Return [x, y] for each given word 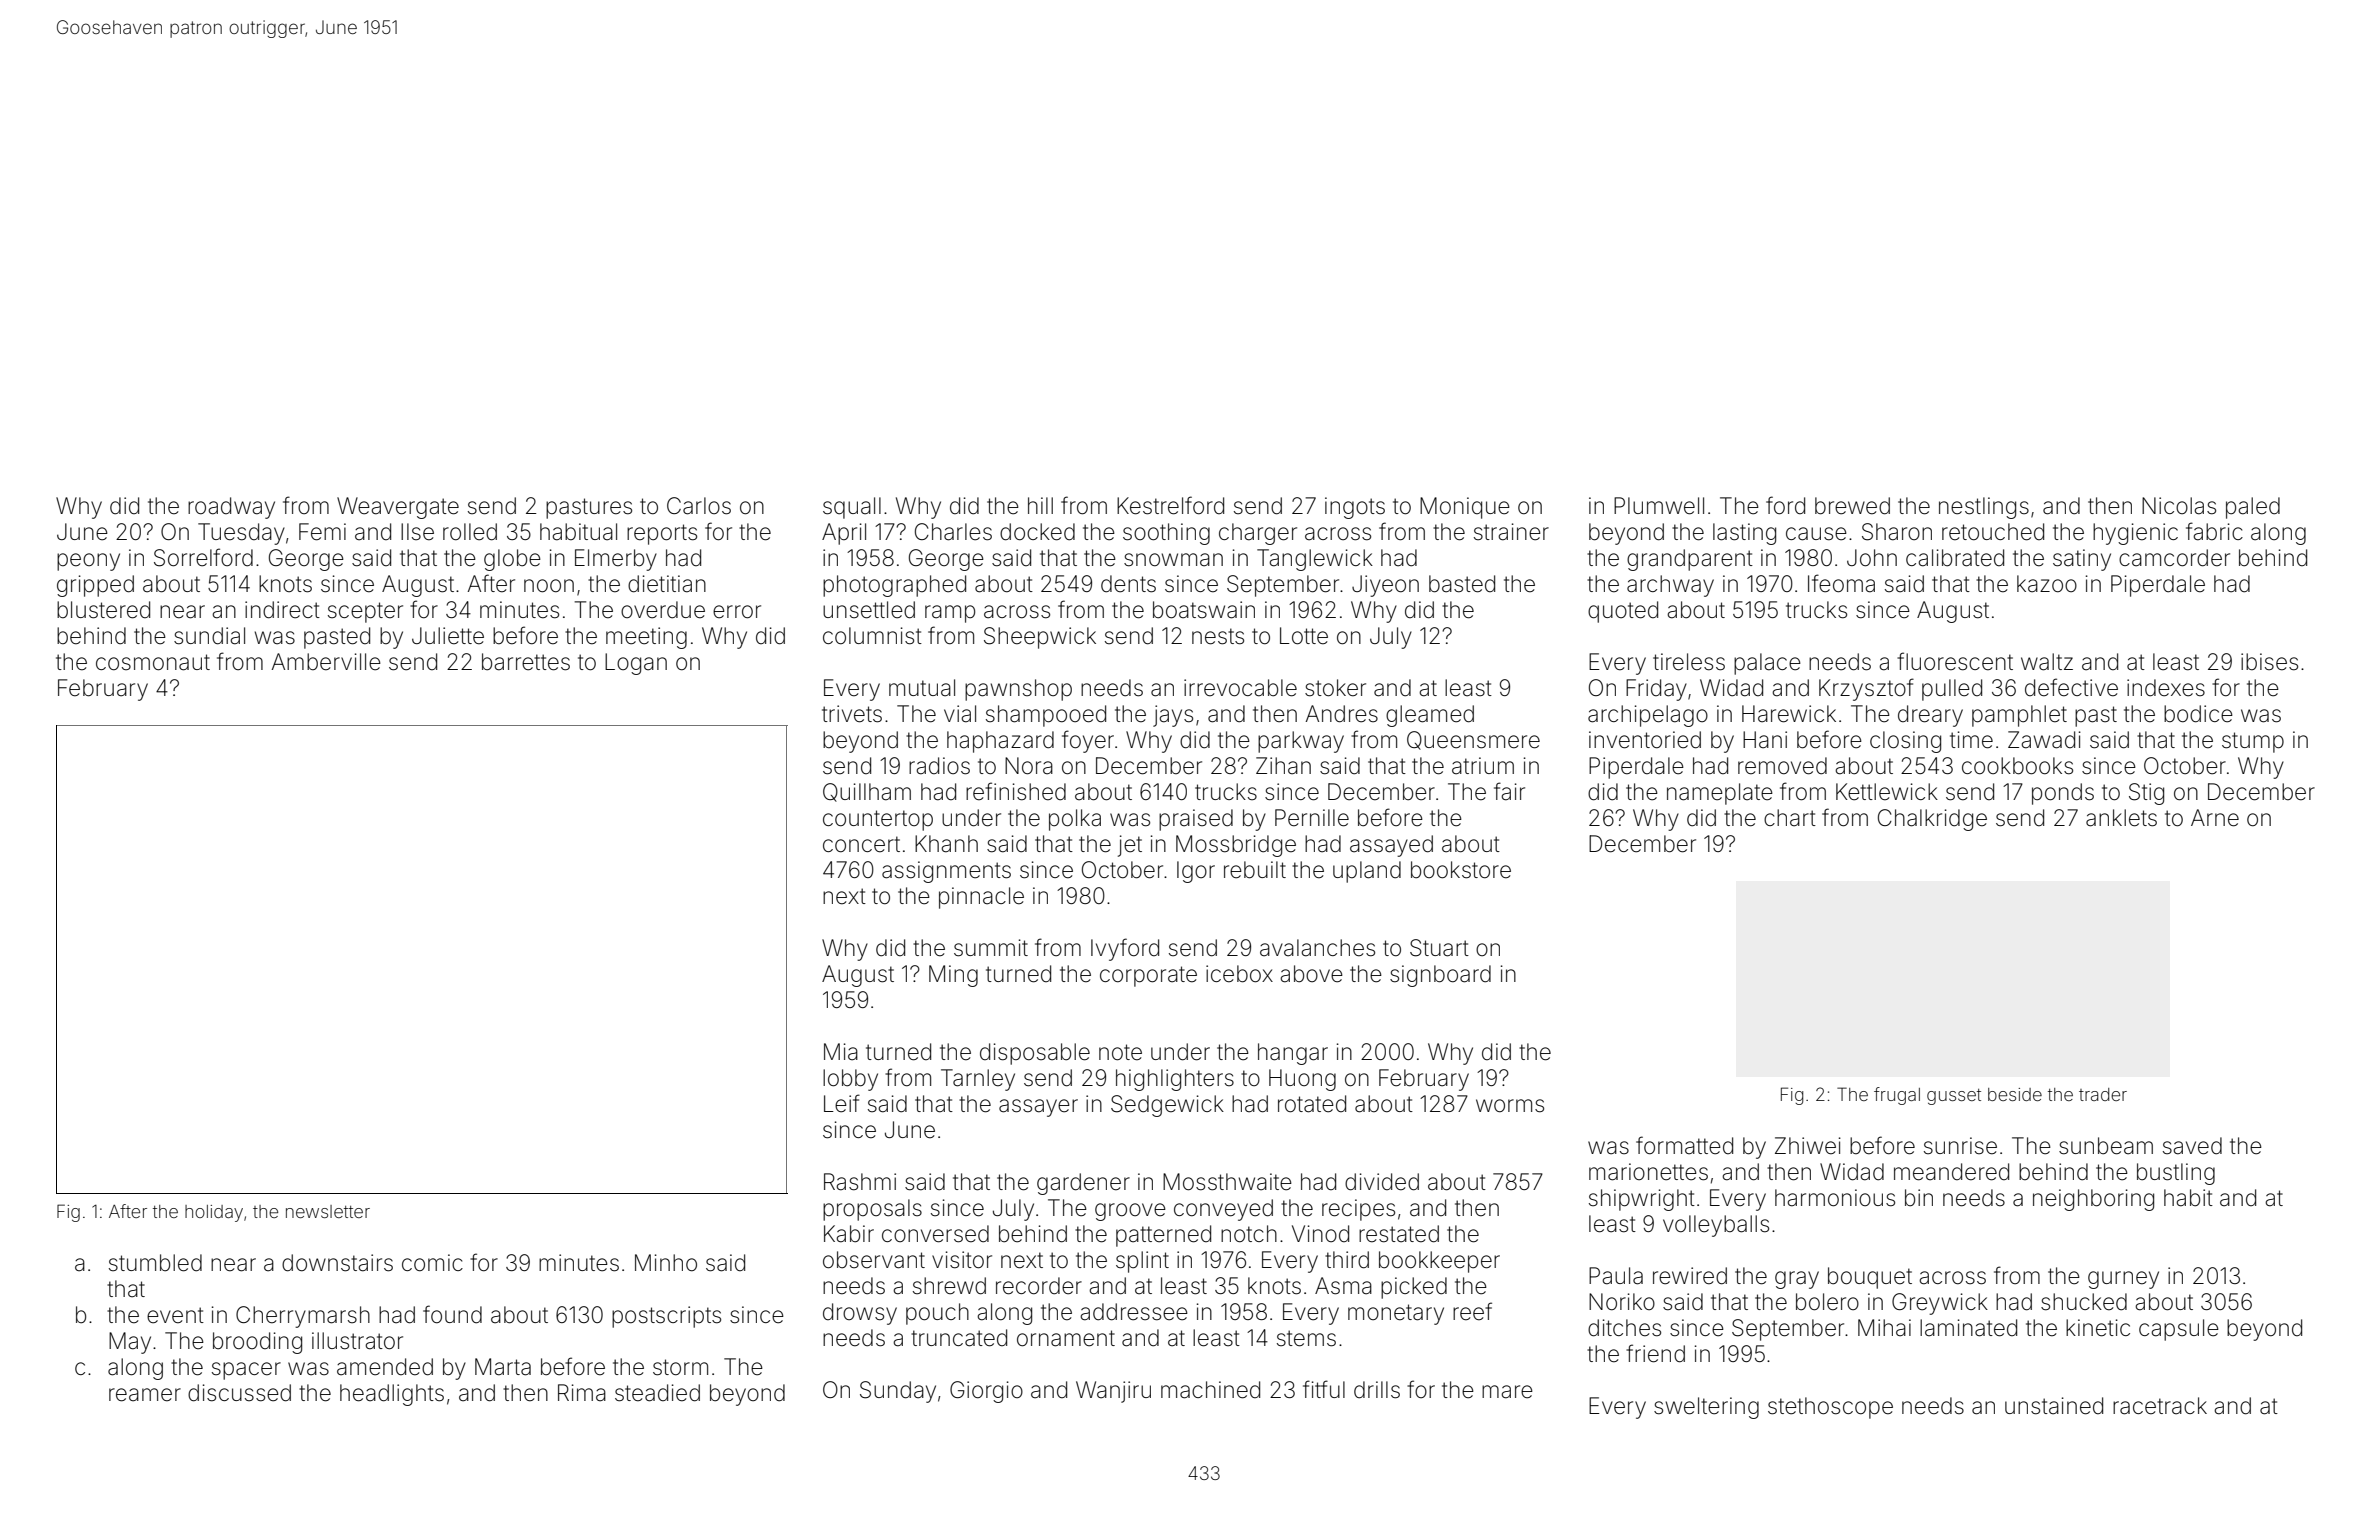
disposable [1035, 1054]
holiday [214, 1213]
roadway [231, 508]
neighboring [2093, 1200]
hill [1040, 505]
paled [2253, 508]
